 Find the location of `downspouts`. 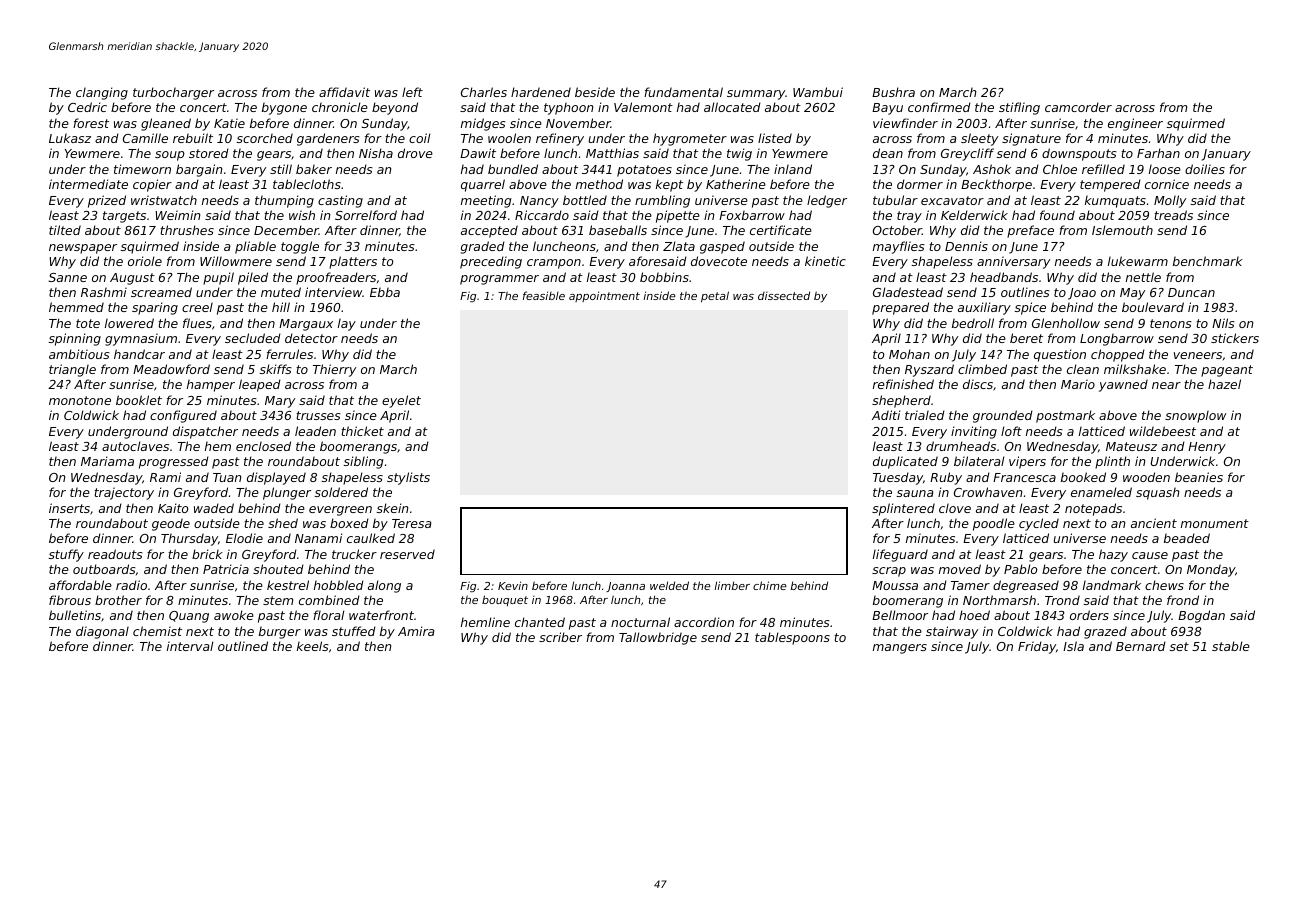

downspouts is located at coordinates (1079, 154).
